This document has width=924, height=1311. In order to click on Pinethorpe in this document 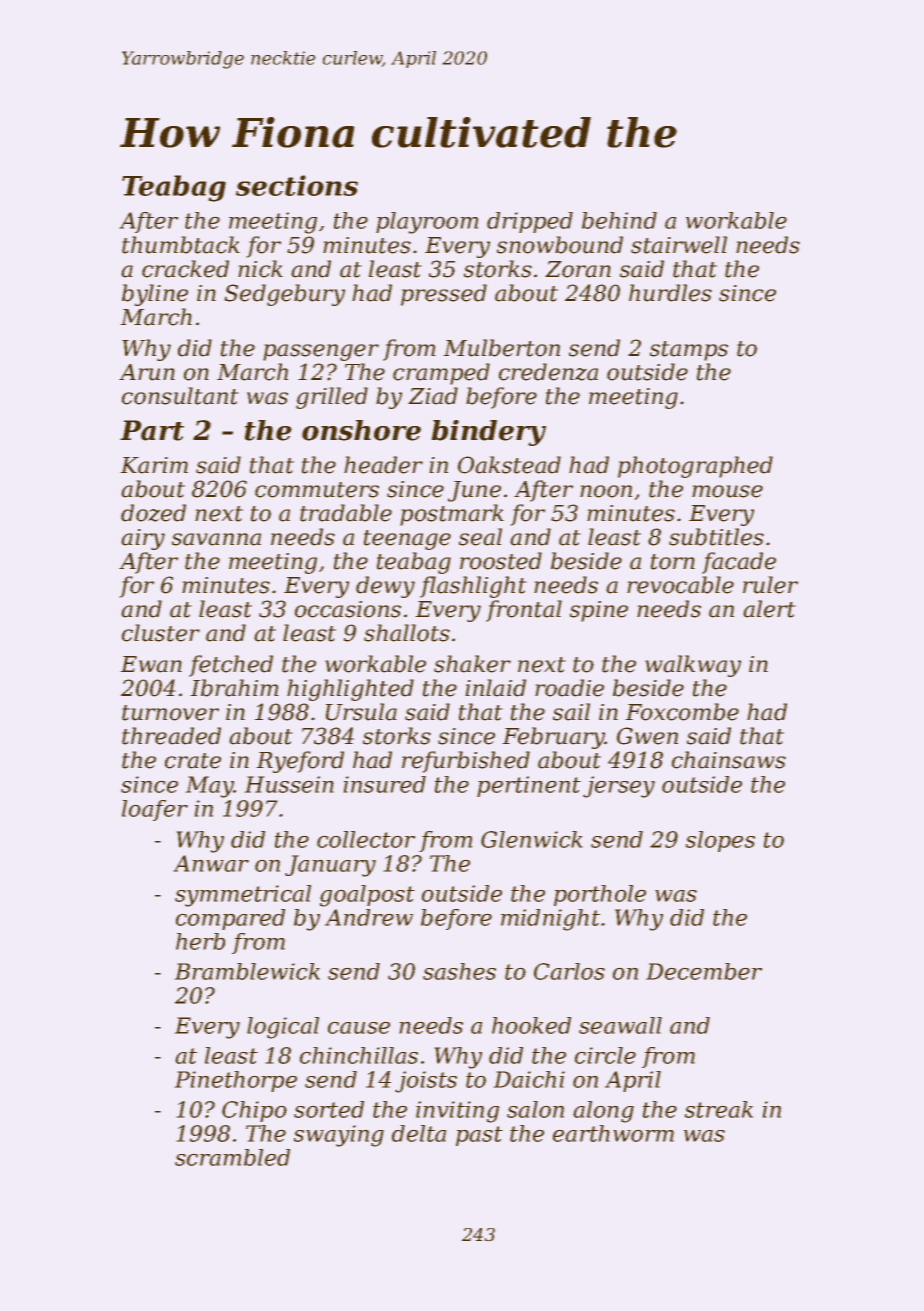, I will do `click(236, 1081)`.
